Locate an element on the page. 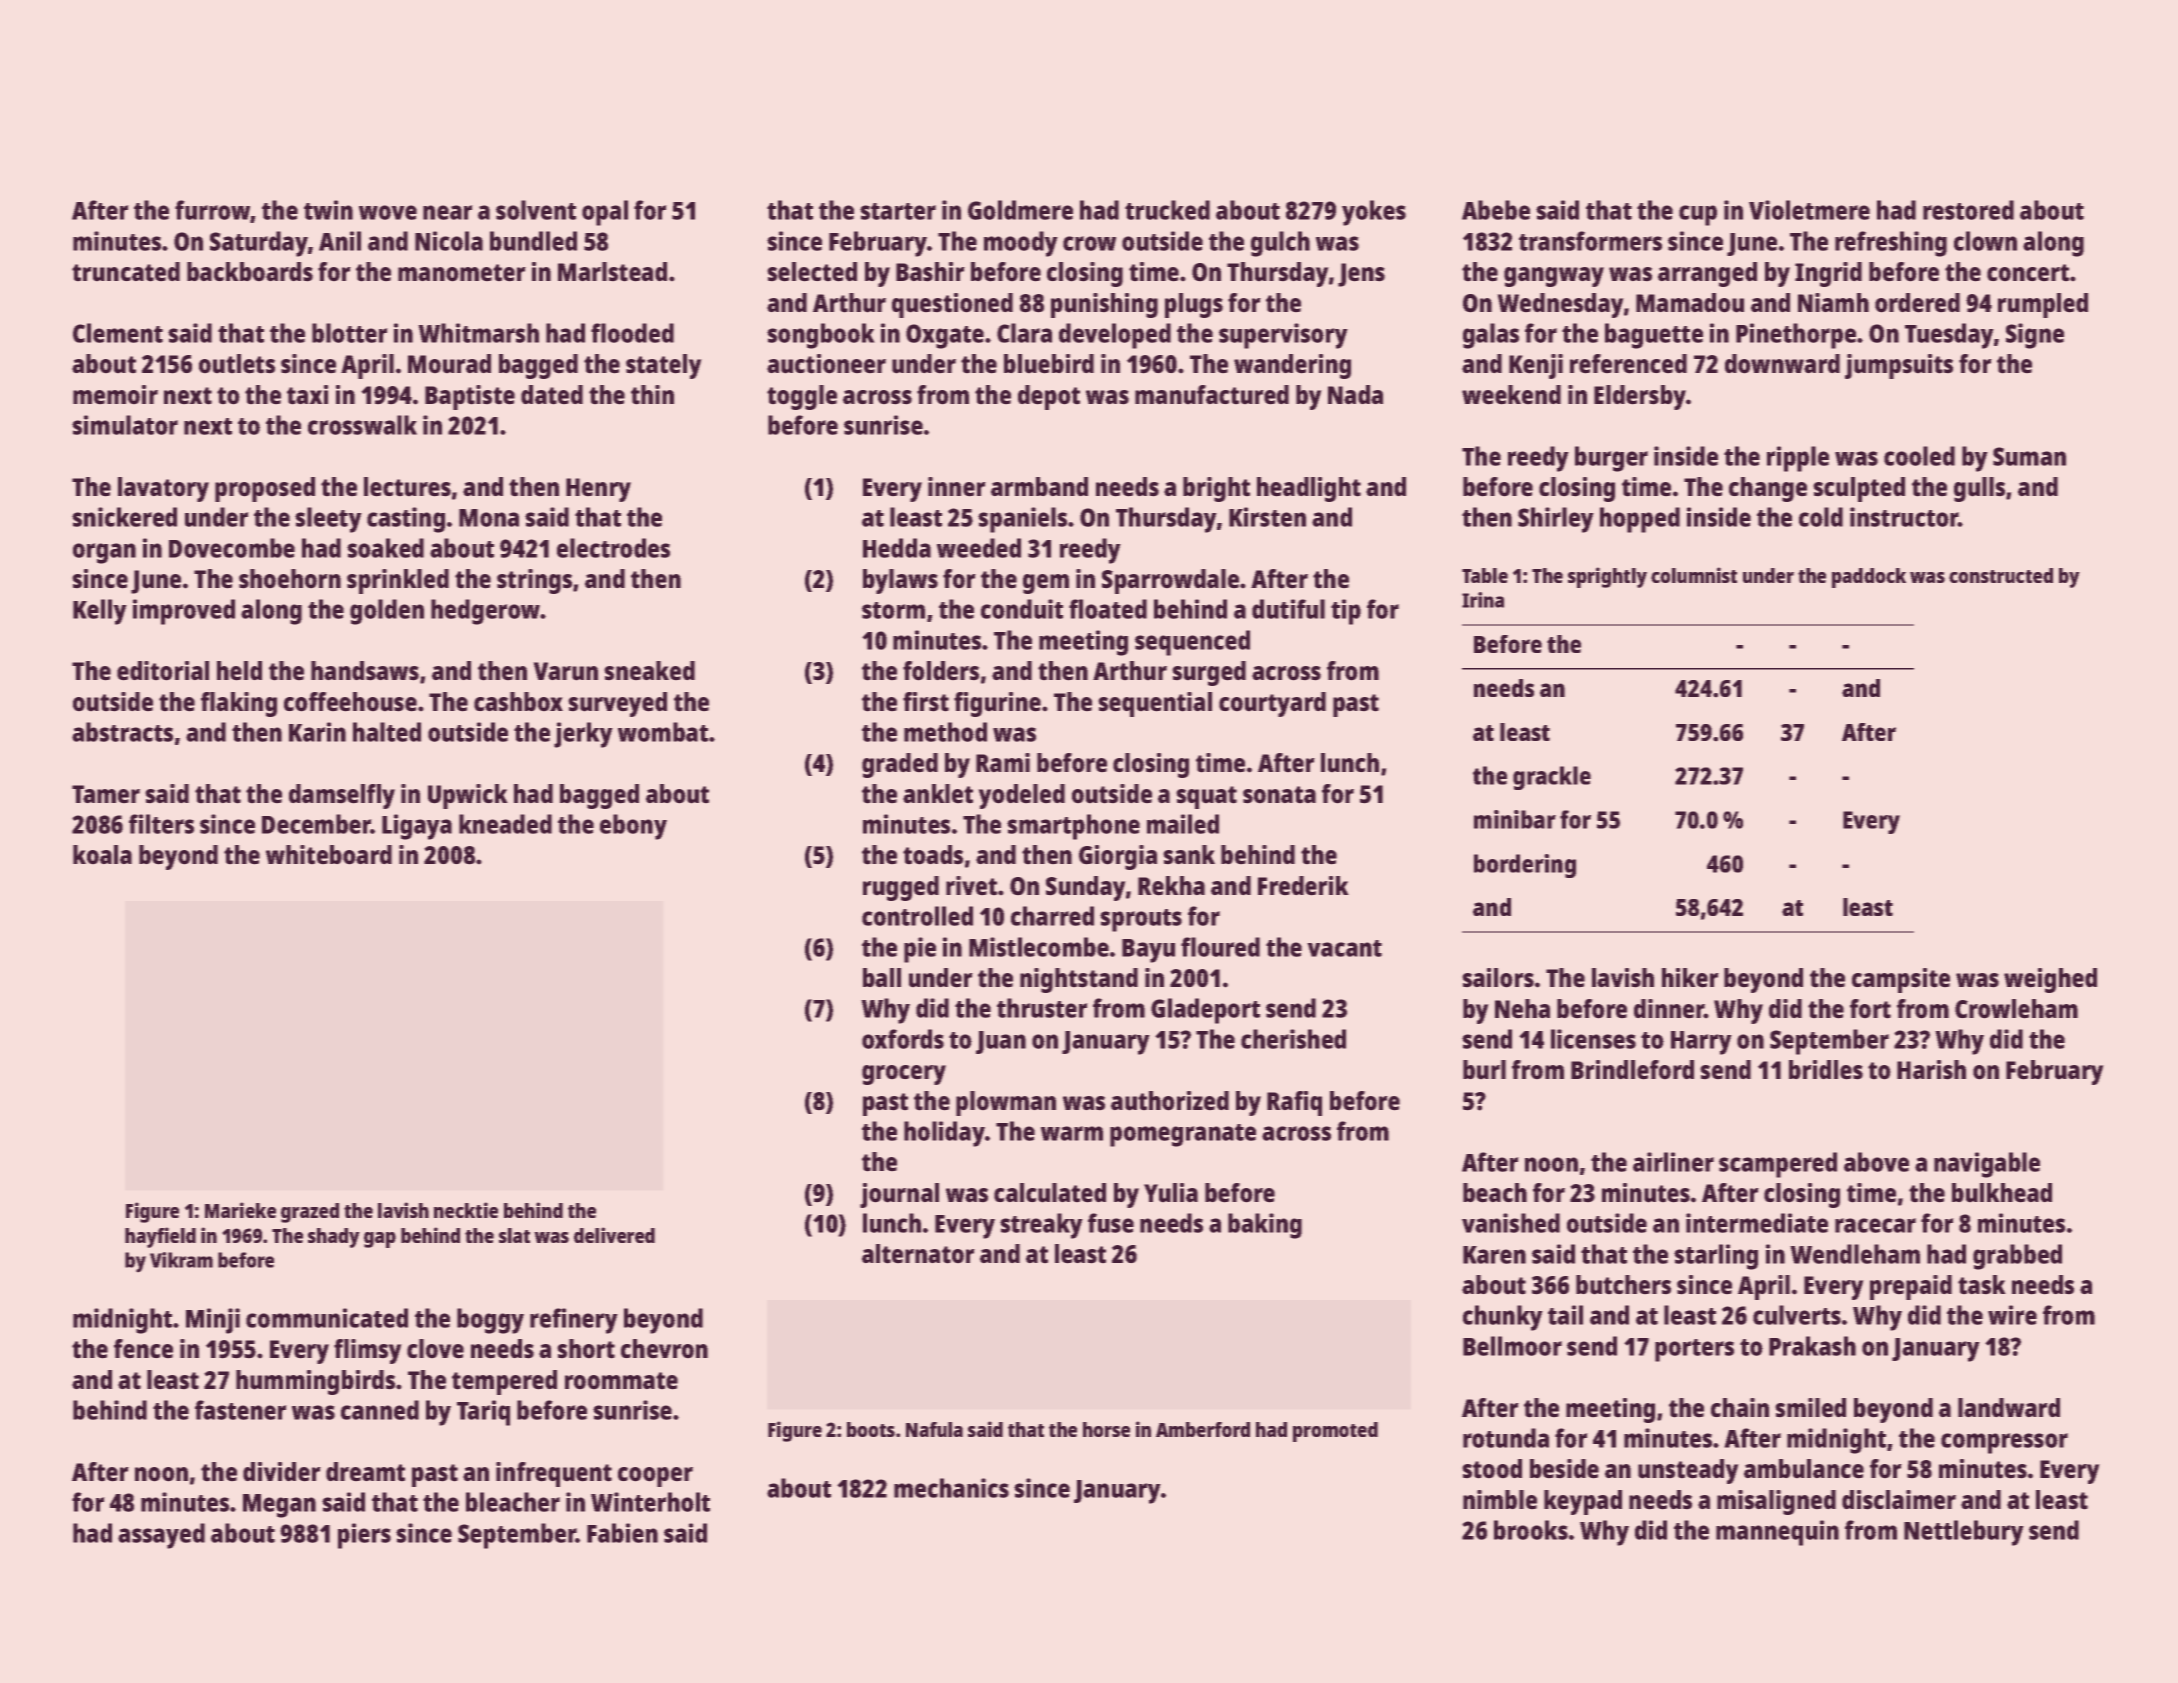  columnist is located at coordinates (1694, 575).
